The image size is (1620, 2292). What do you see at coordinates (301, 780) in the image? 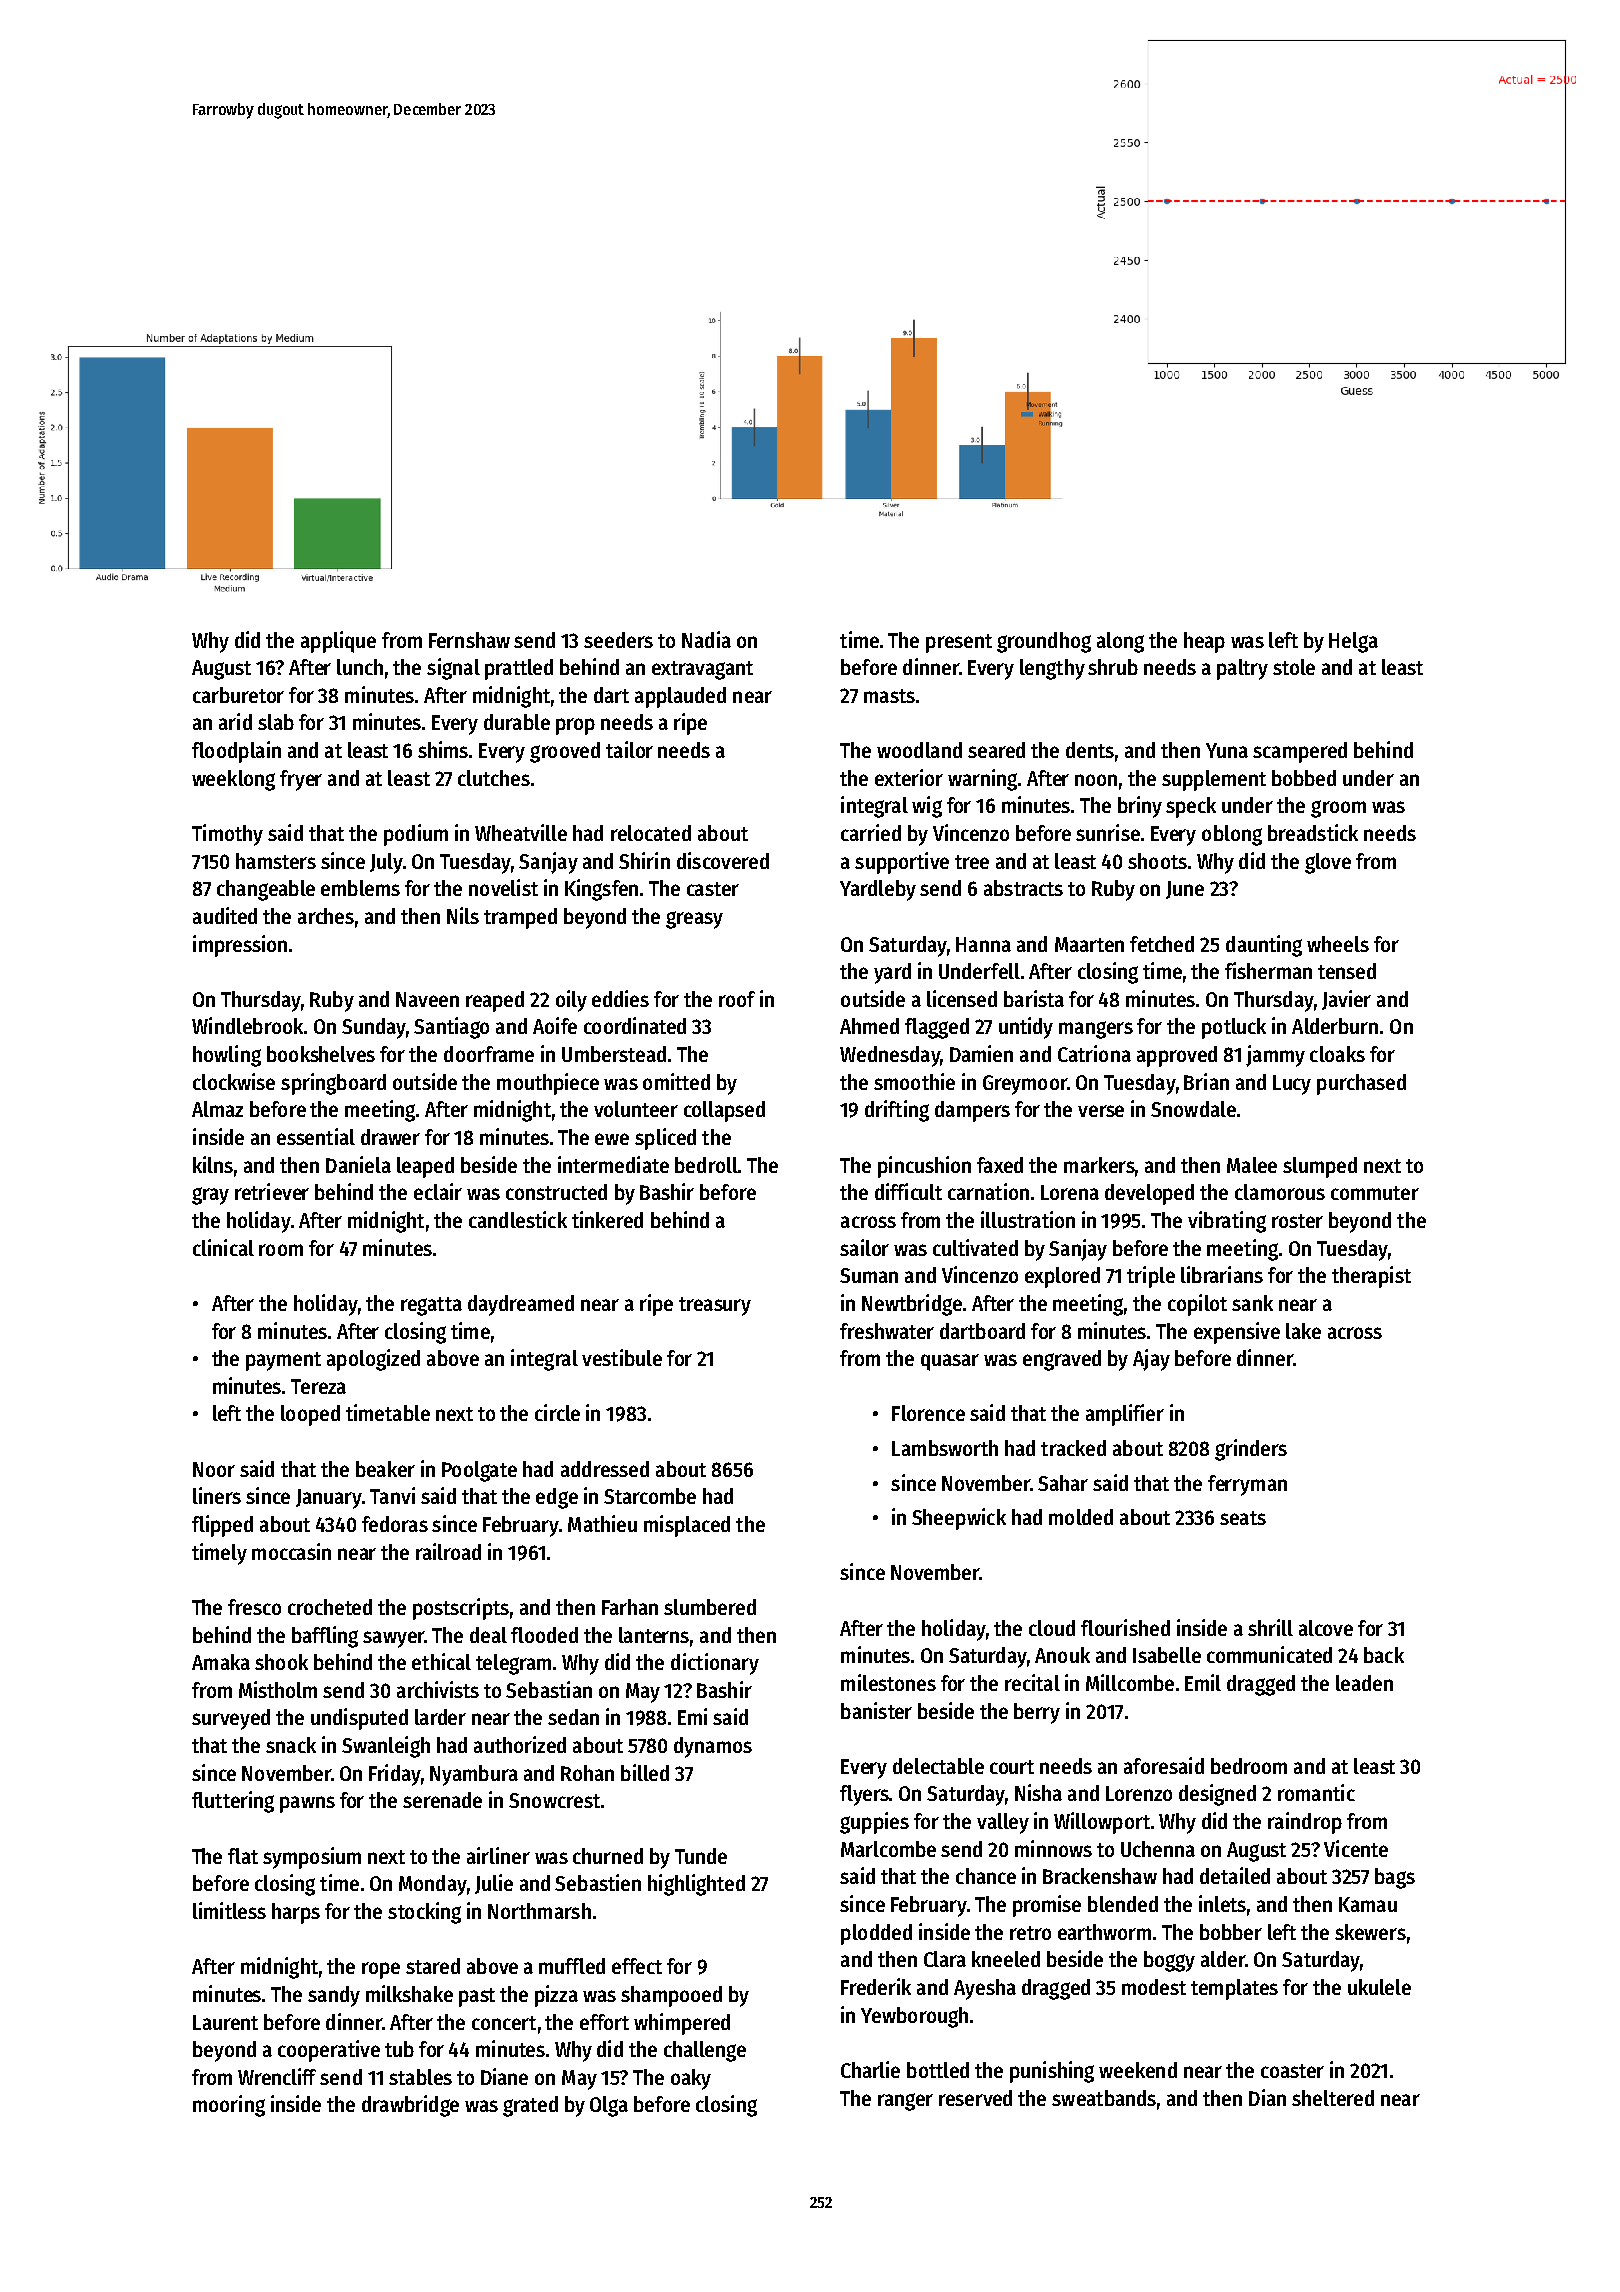
I see `fryer` at bounding box center [301, 780].
